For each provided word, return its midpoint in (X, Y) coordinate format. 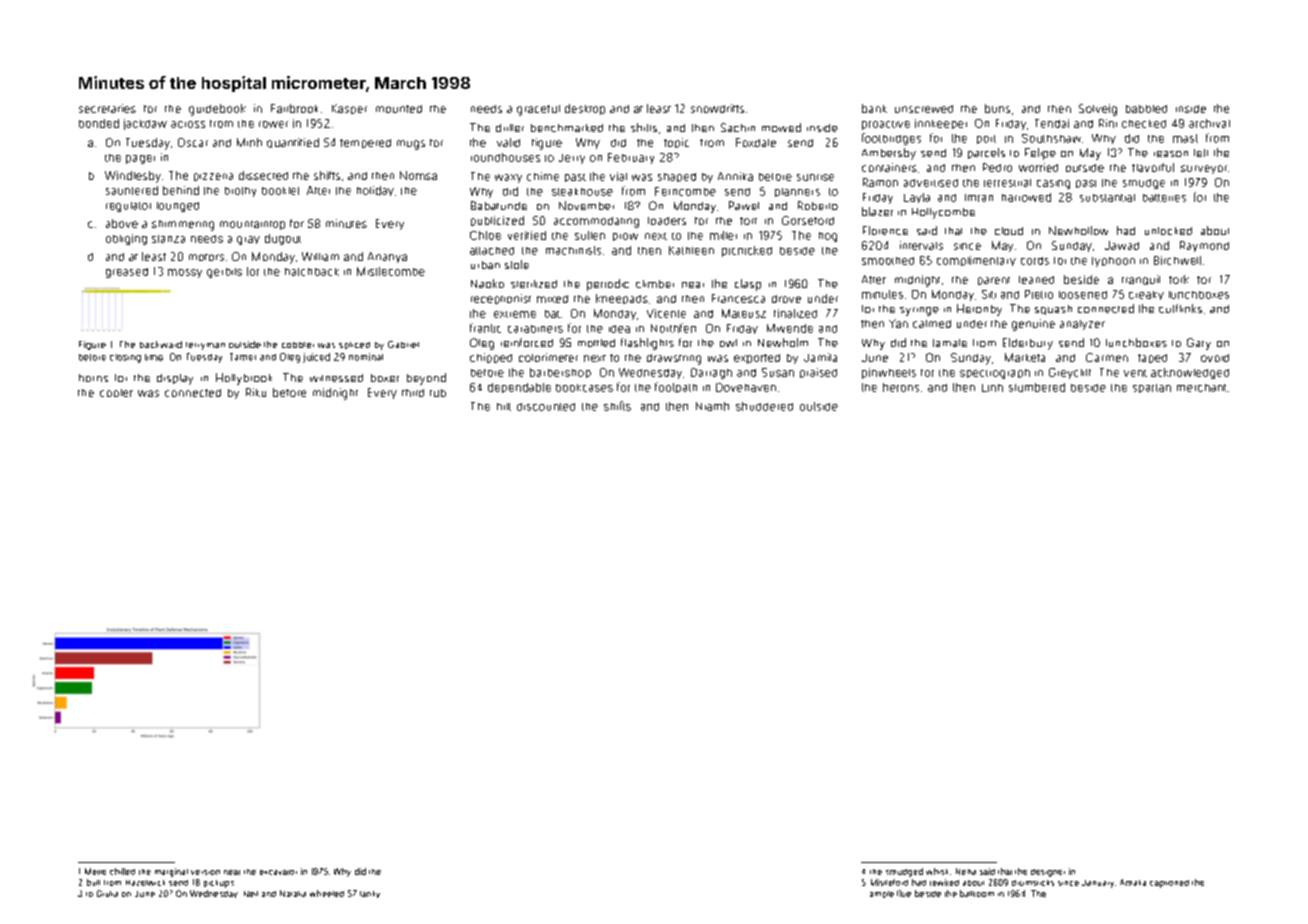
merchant (1202, 388)
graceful (538, 110)
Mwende (790, 328)
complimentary (976, 261)
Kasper (349, 109)
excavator (278, 872)
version (205, 872)
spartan (1152, 388)
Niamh (712, 406)
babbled (1146, 109)
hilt (504, 407)
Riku (256, 392)
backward (161, 344)
